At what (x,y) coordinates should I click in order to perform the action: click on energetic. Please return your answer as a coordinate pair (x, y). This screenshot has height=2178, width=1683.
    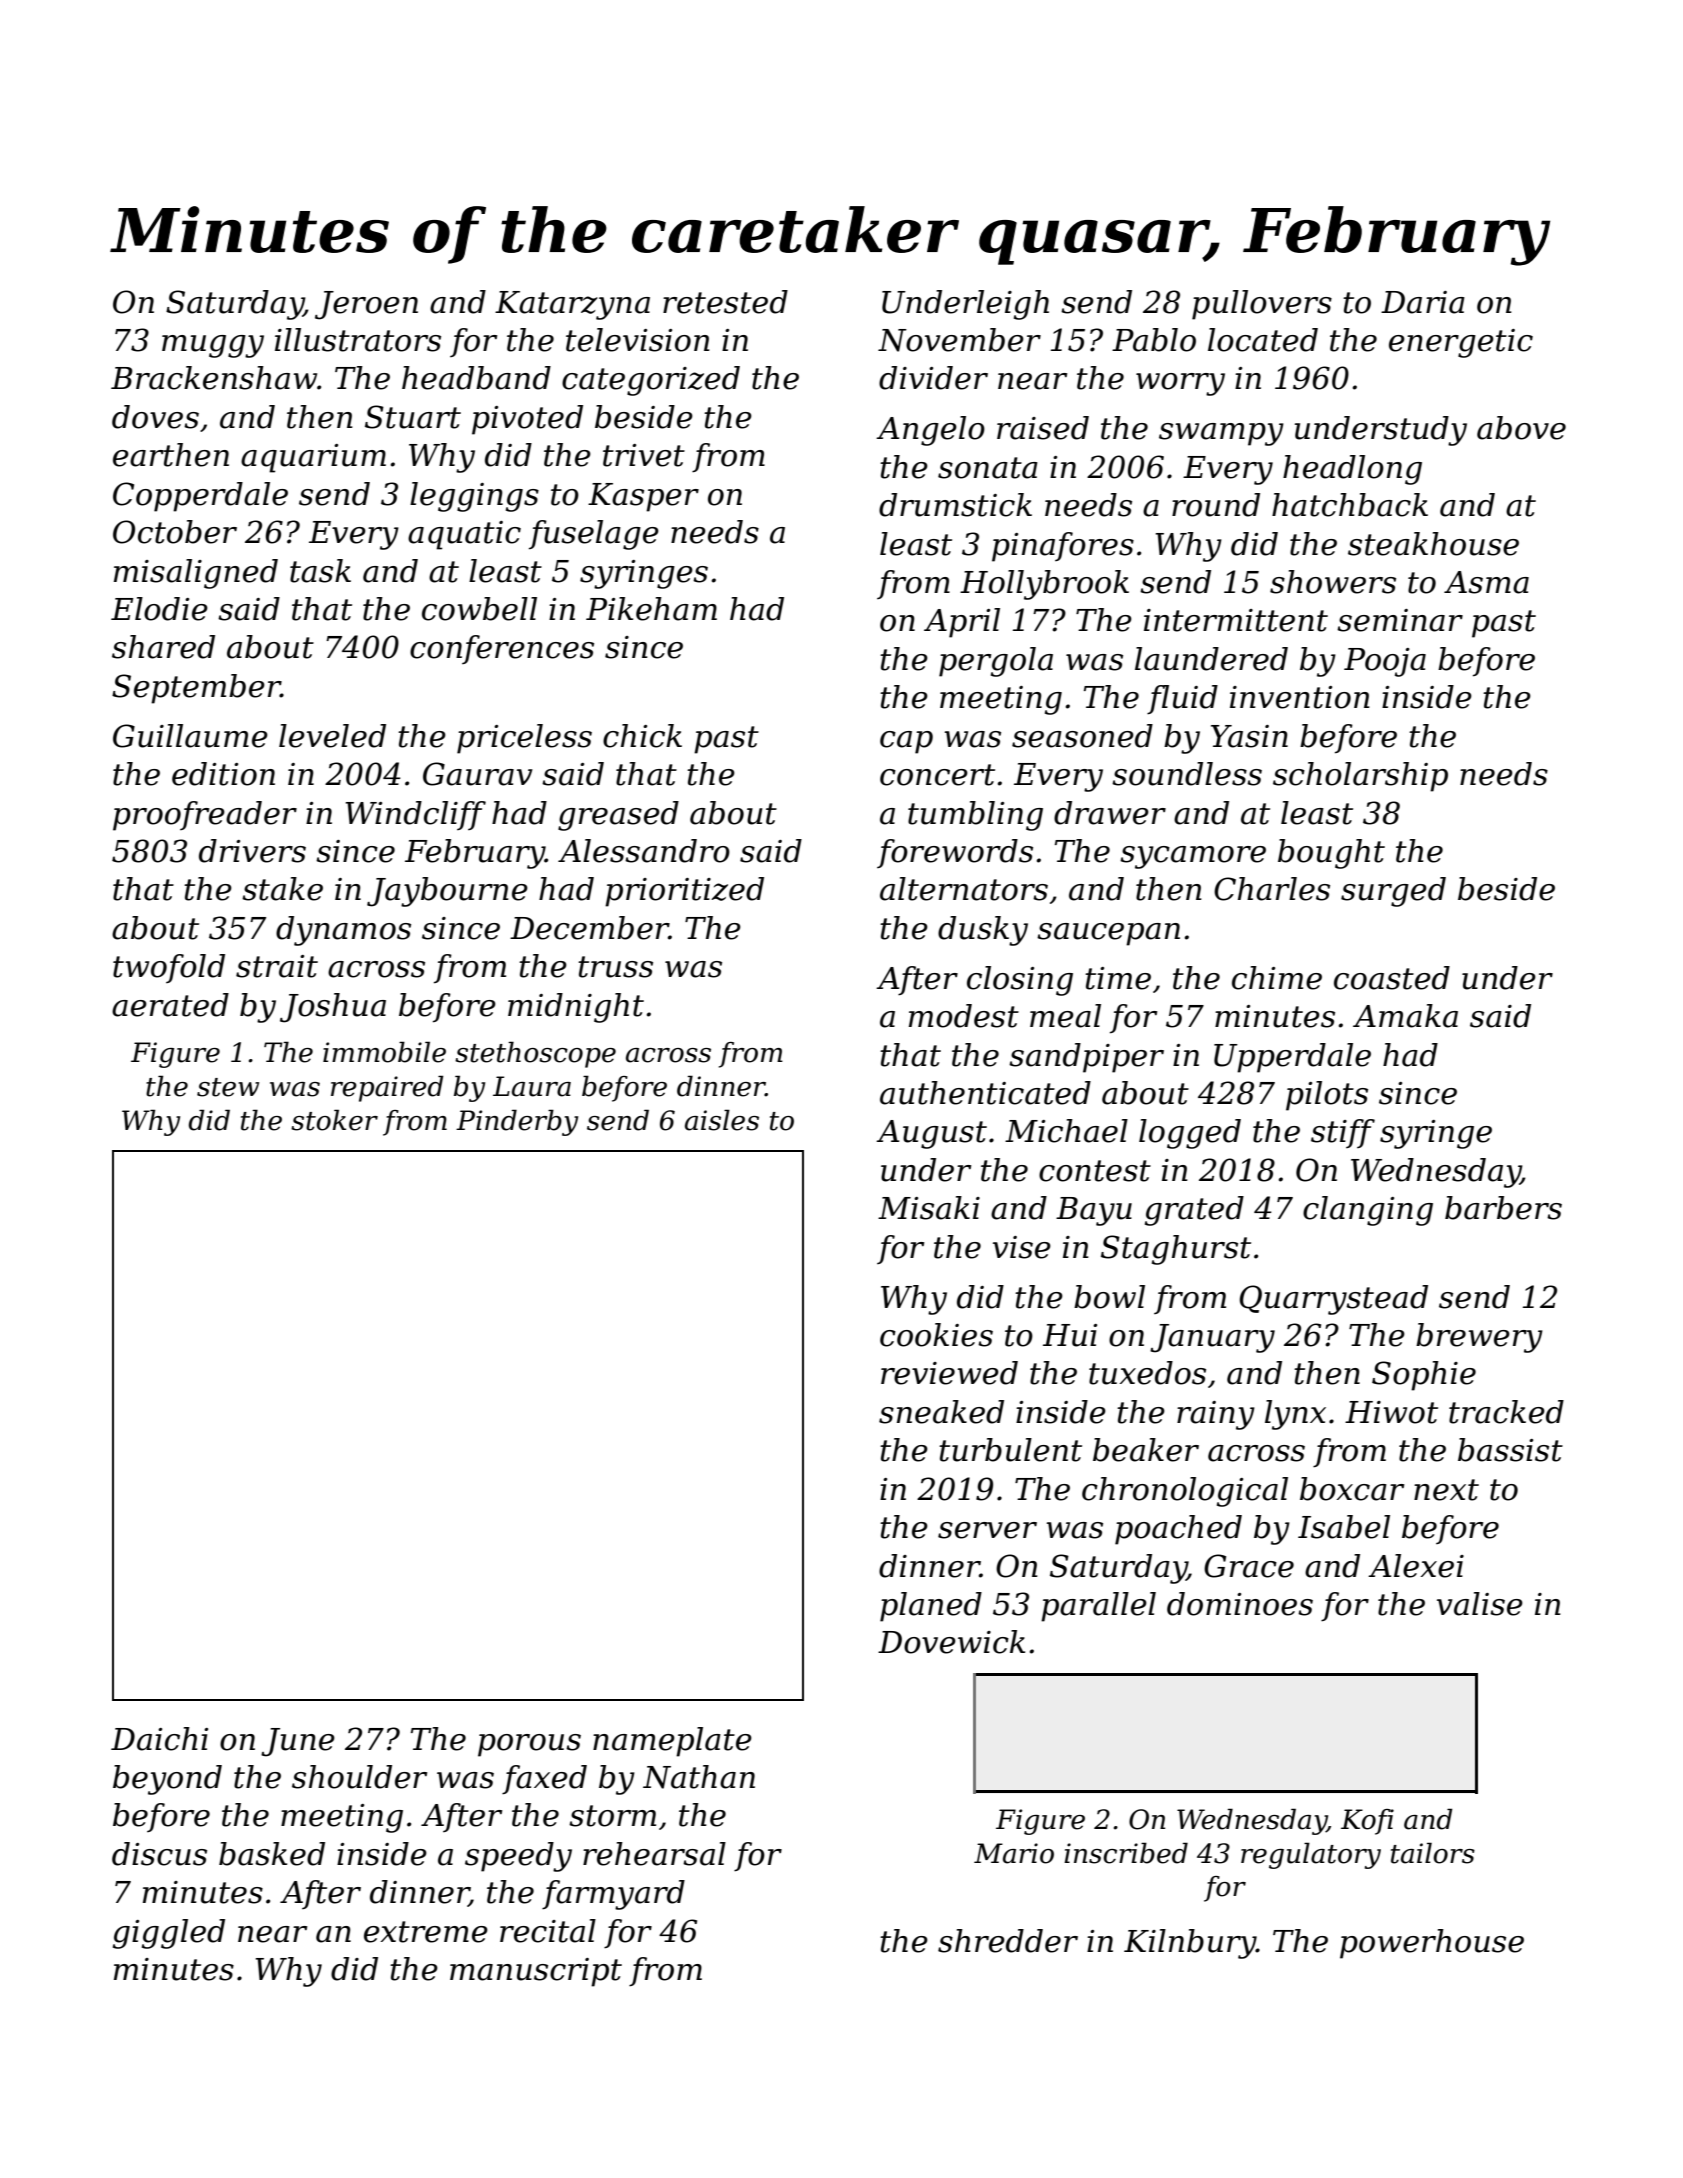
    Looking at the image, I should click on (1461, 343).
